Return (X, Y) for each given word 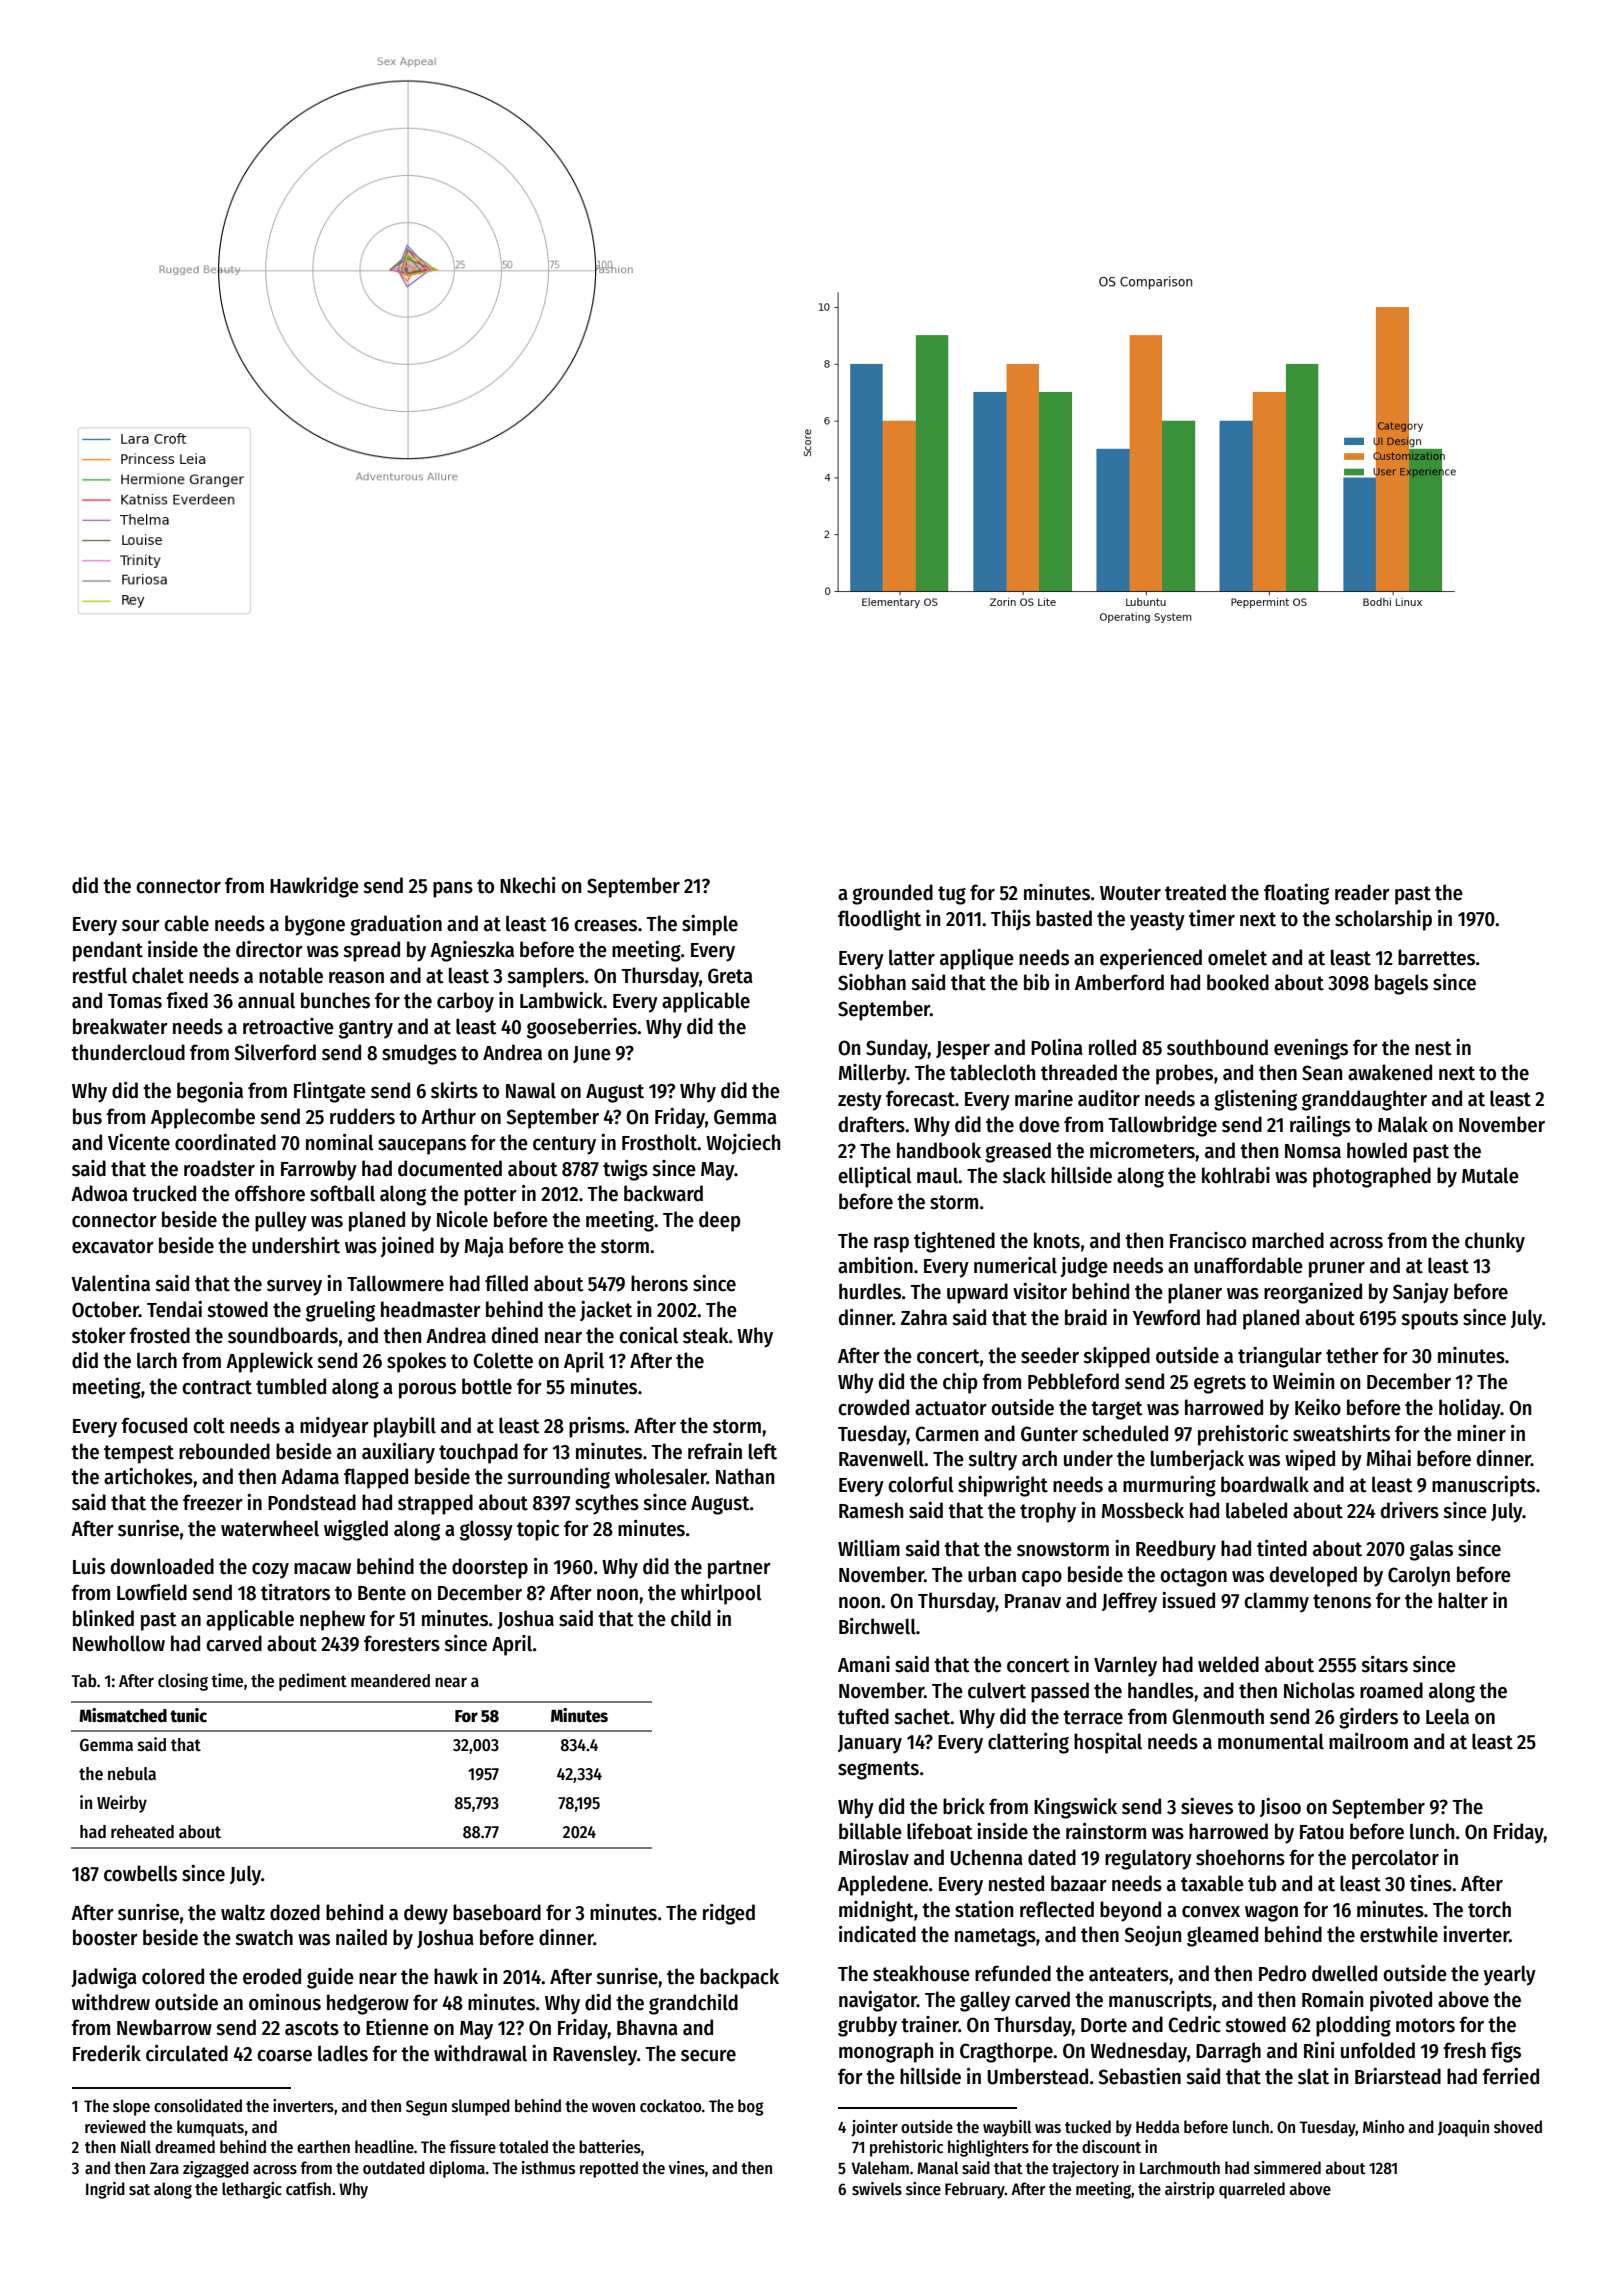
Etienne (397, 2027)
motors (1425, 2025)
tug (952, 895)
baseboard (497, 1912)
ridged (729, 1914)
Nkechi (528, 885)
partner (739, 1569)
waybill (1007, 2128)
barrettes (1436, 957)
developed (1313, 1576)
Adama (310, 1476)
